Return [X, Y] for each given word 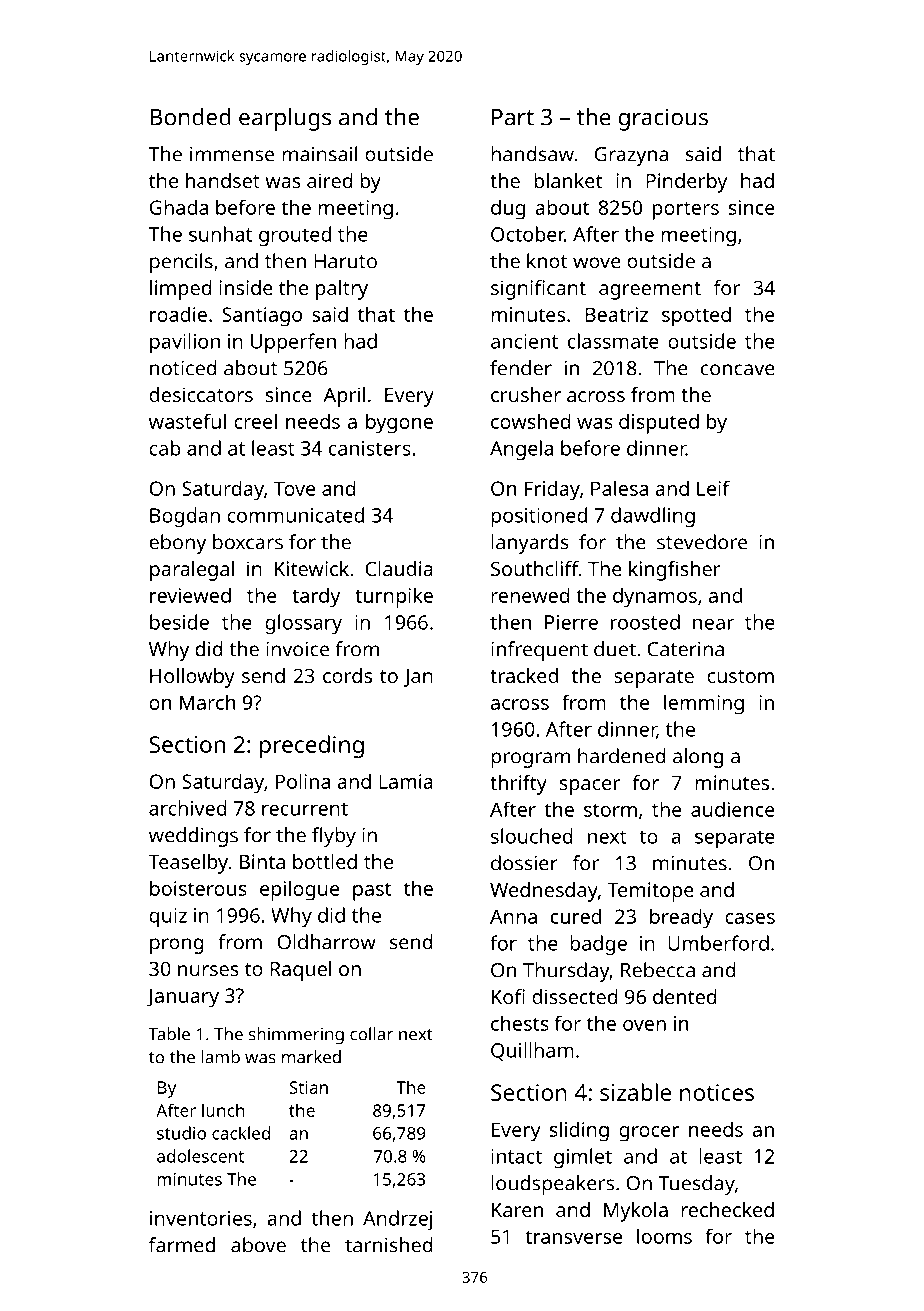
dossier [524, 863]
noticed [183, 368]
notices [717, 1092]
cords [347, 675]
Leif [713, 488]
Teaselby [188, 864]
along [698, 758]
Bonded [190, 117]
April [344, 397]
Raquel [300, 971]
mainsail [319, 154]
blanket [568, 180]
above [258, 1245]
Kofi [508, 996]
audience [733, 809]
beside [179, 622]
